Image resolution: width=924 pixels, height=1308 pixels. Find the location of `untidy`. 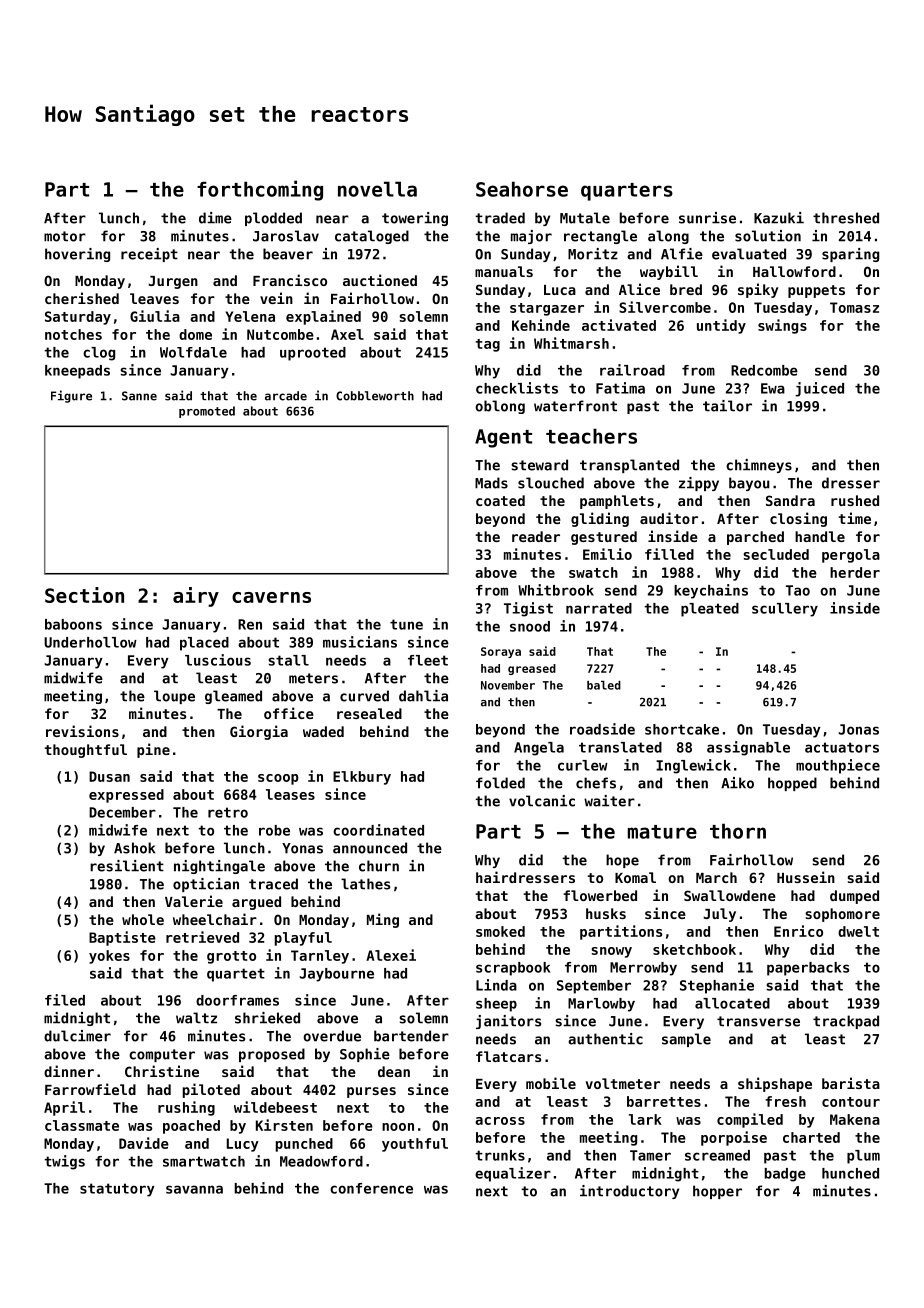

untidy is located at coordinates (721, 326).
